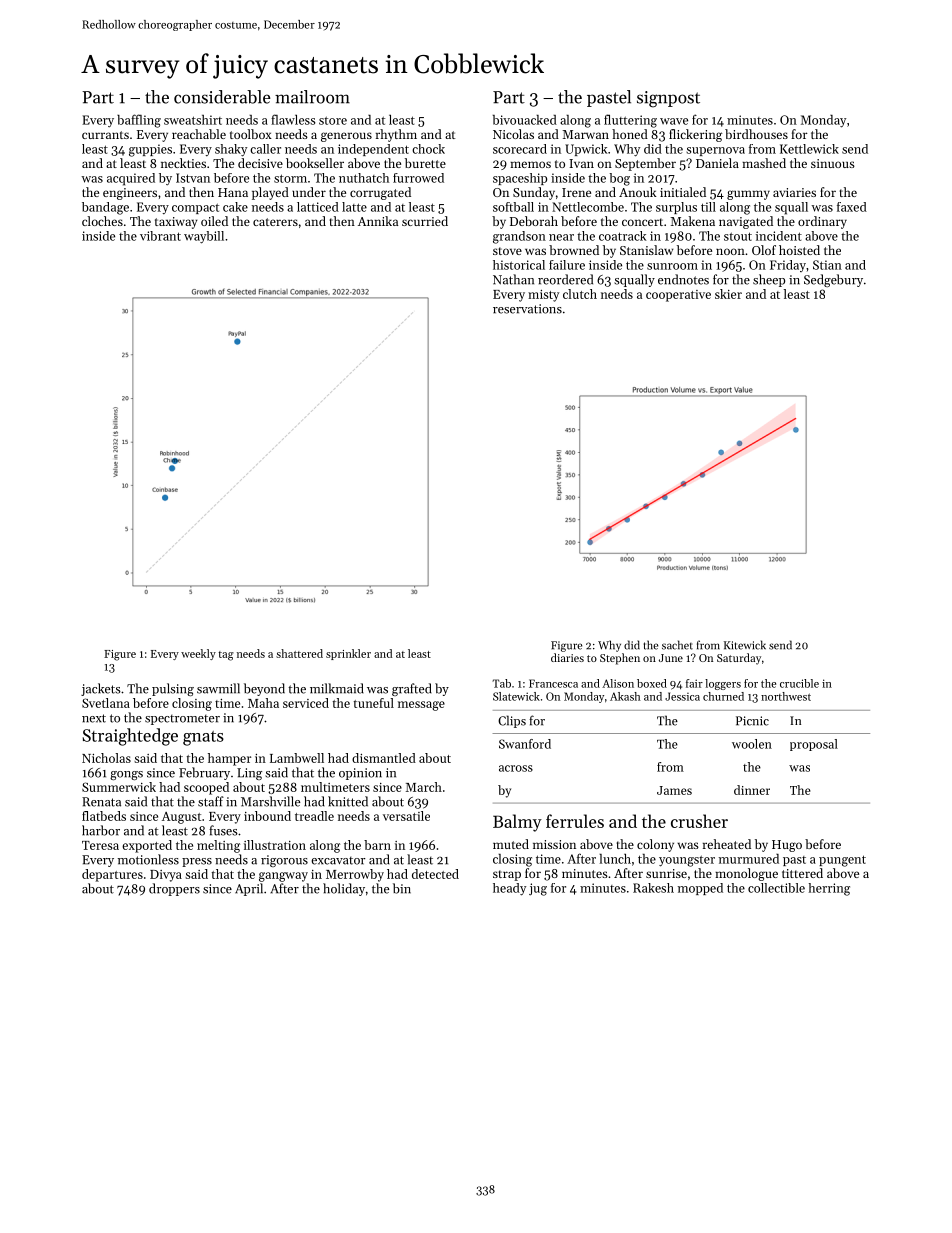  I want to click on mailroom, so click(312, 97).
